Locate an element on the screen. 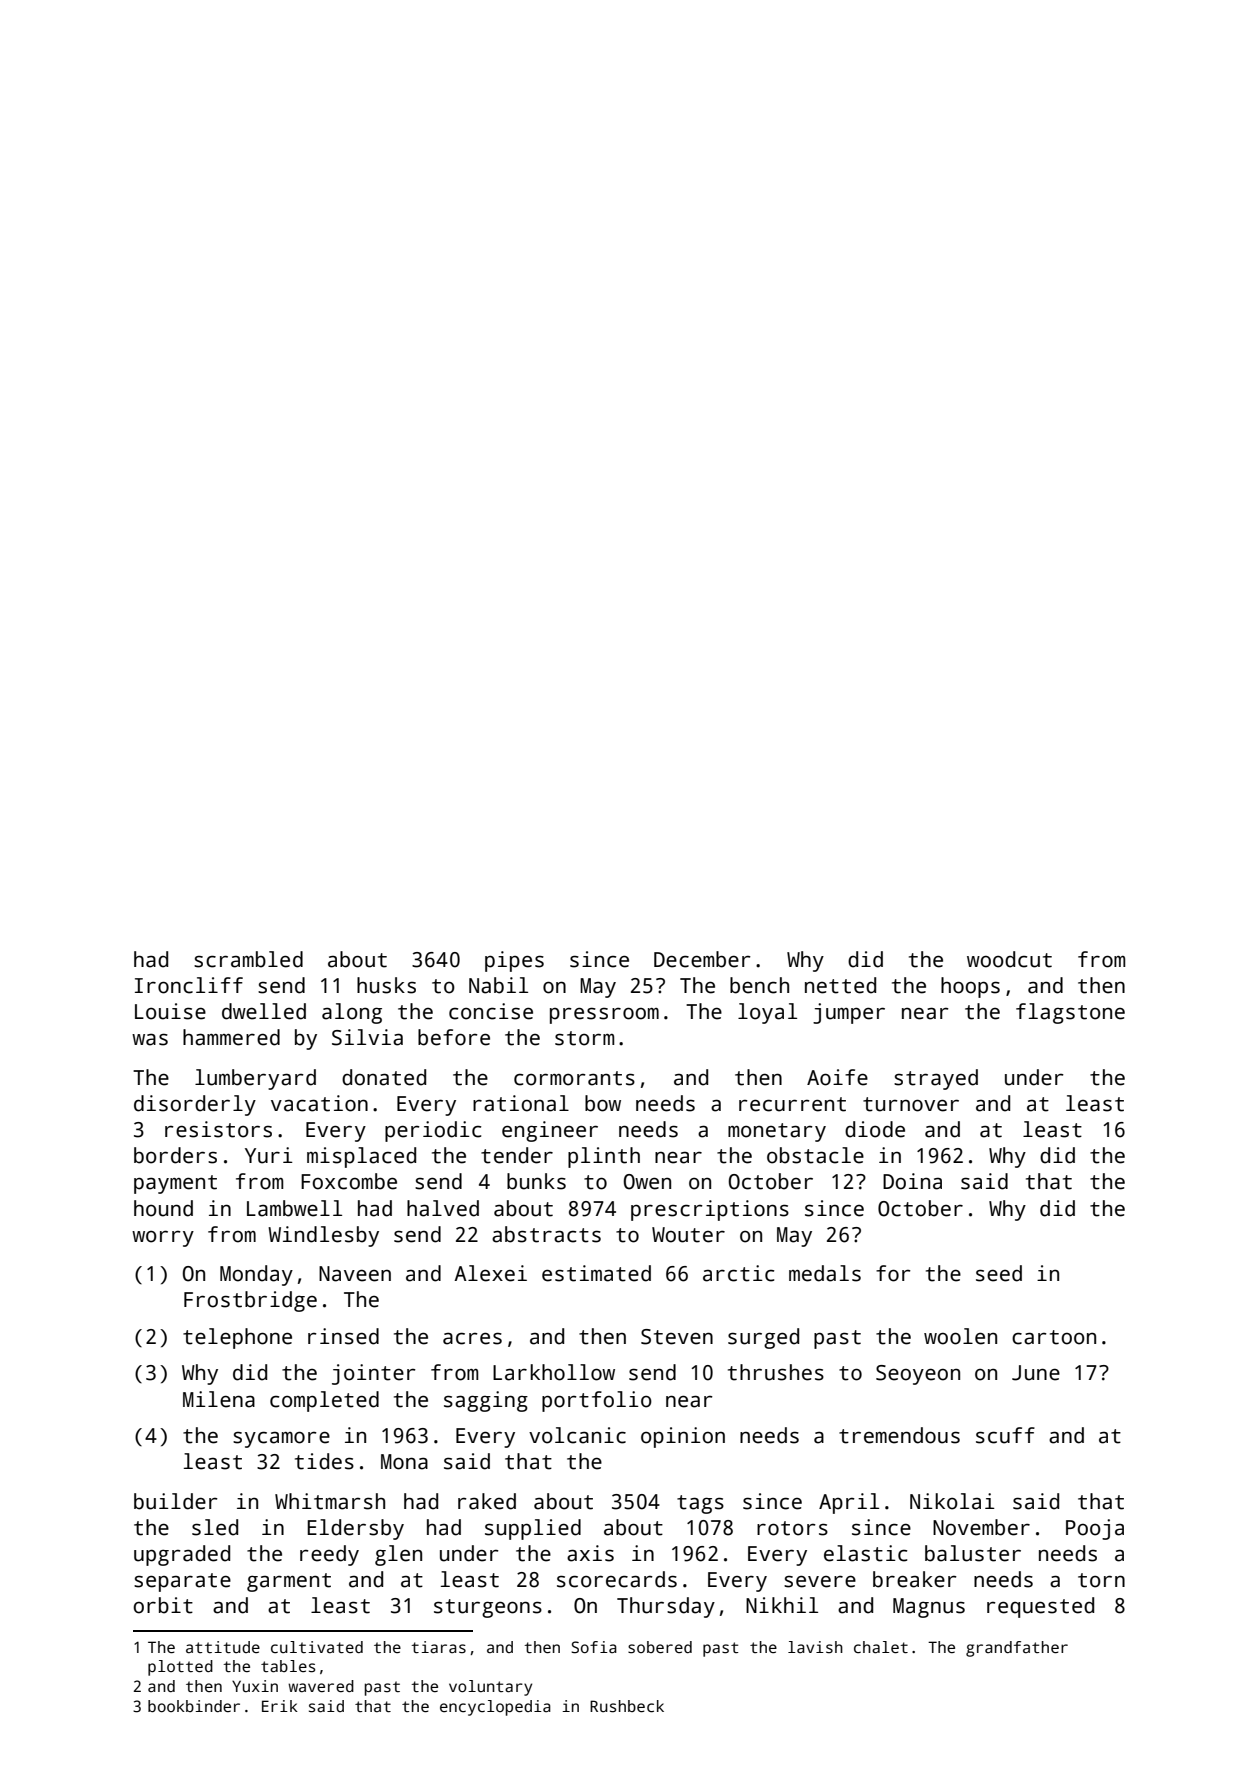 The height and width of the screenshot is (1780, 1259). upgraded is located at coordinates (182, 1555).
